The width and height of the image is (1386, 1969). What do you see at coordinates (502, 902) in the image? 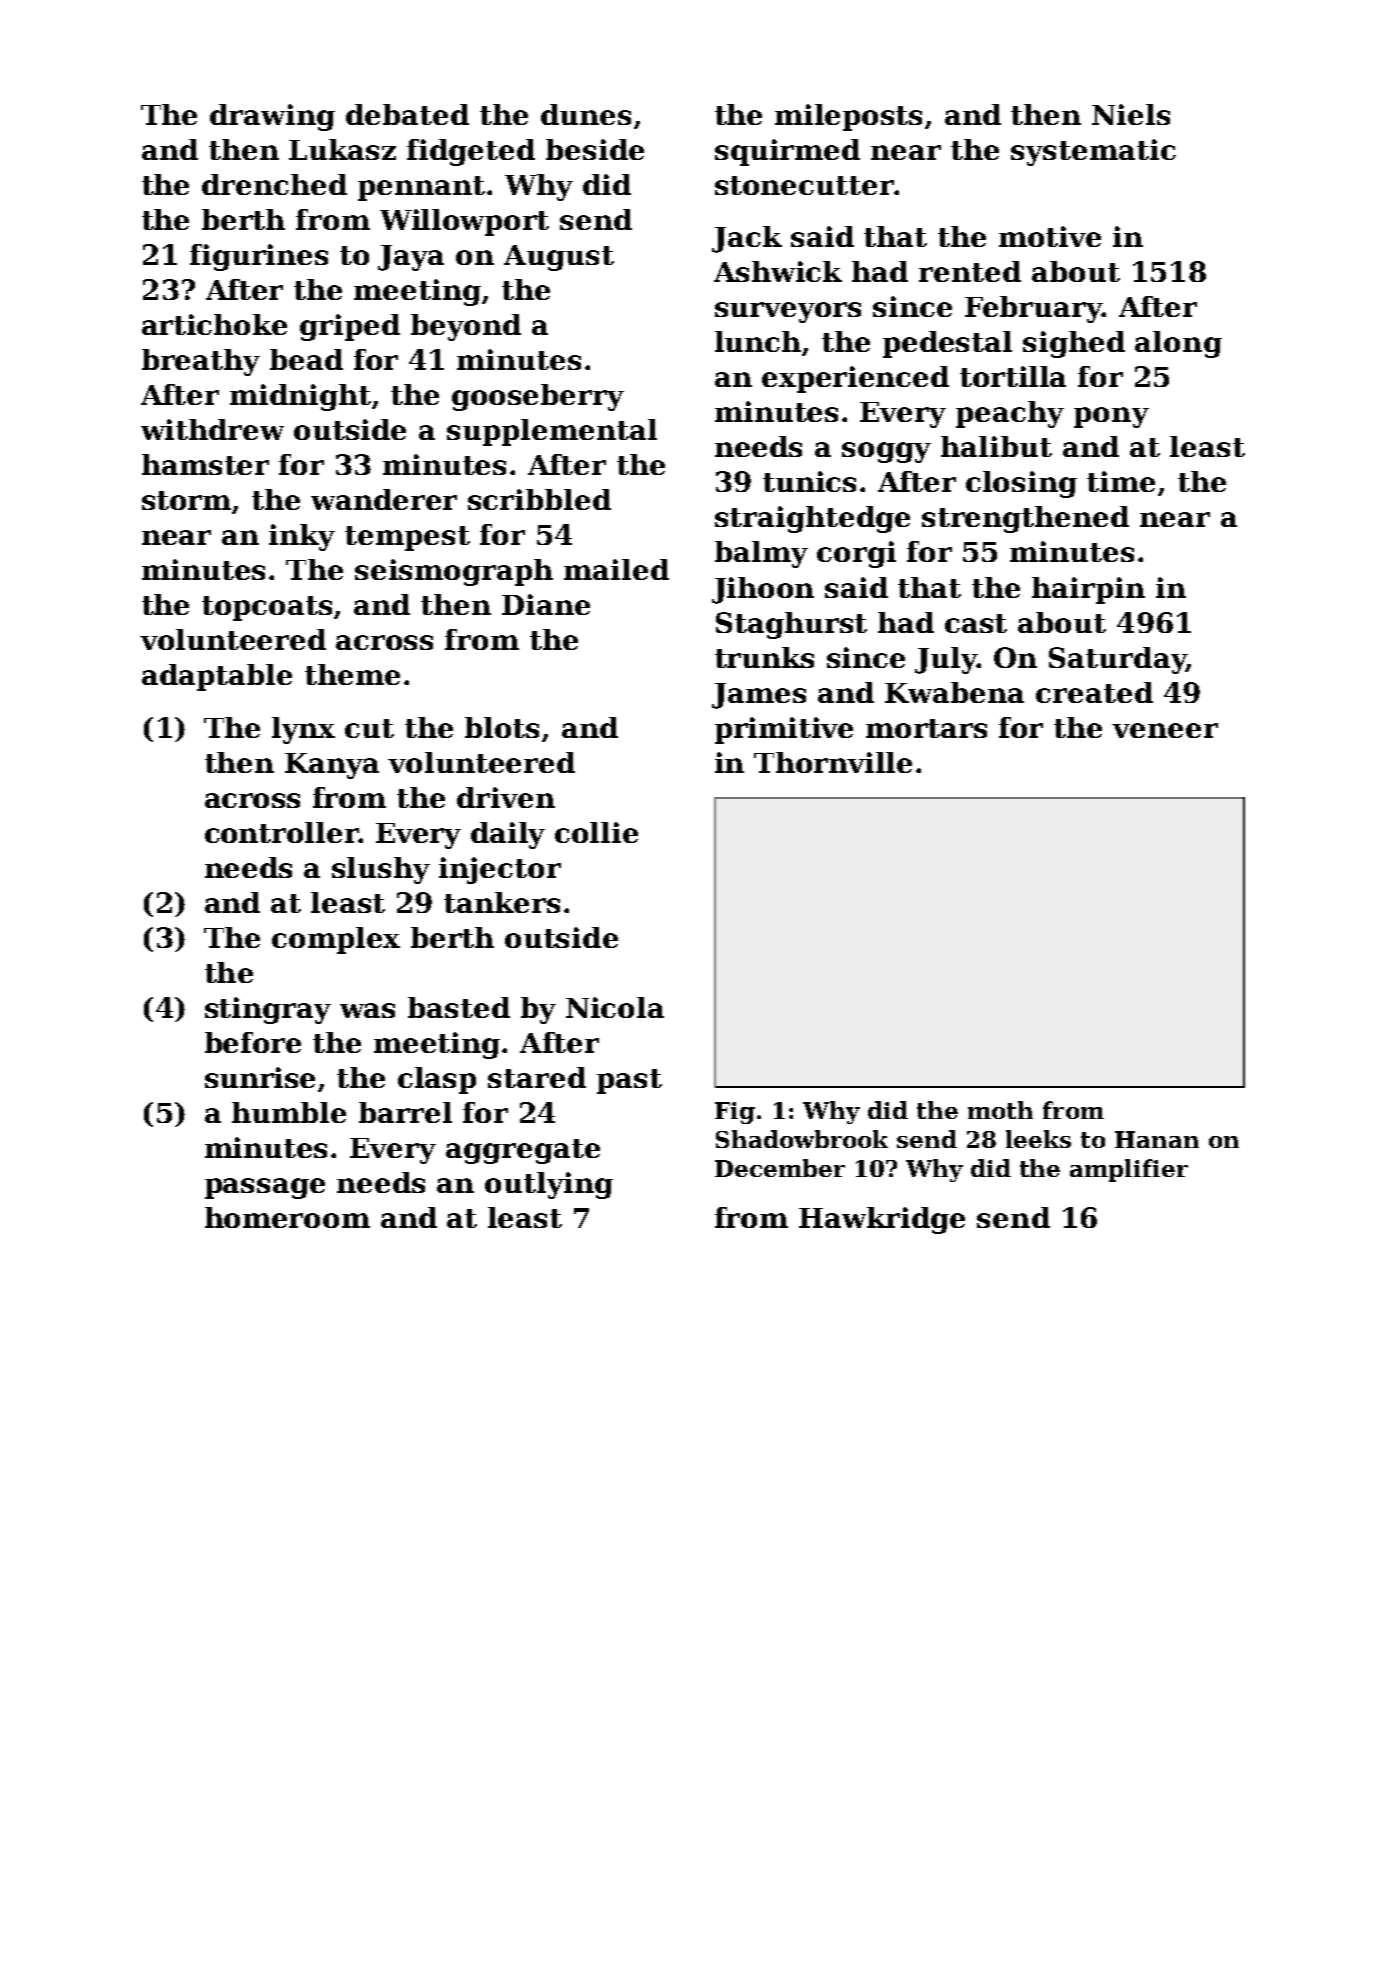
I see `tankers` at bounding box center [502, 902].
